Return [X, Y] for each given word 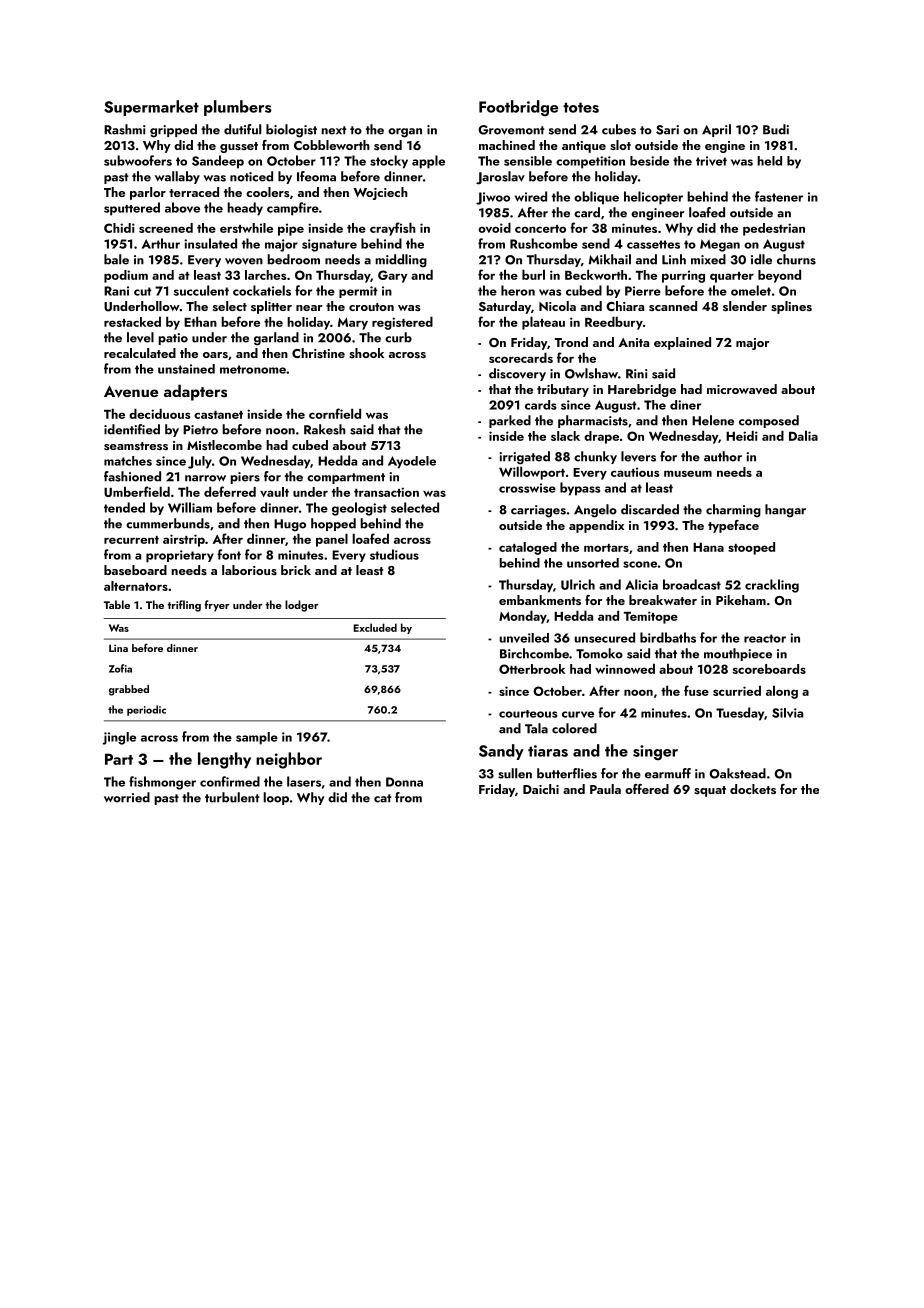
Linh [674, 259]
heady [245, 209]
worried [127, 797]
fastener [779, 196]
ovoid [494, 227]
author [723, 456]
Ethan [200, 321]
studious [394, 554]
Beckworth [596, 274]
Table [117, 604]
